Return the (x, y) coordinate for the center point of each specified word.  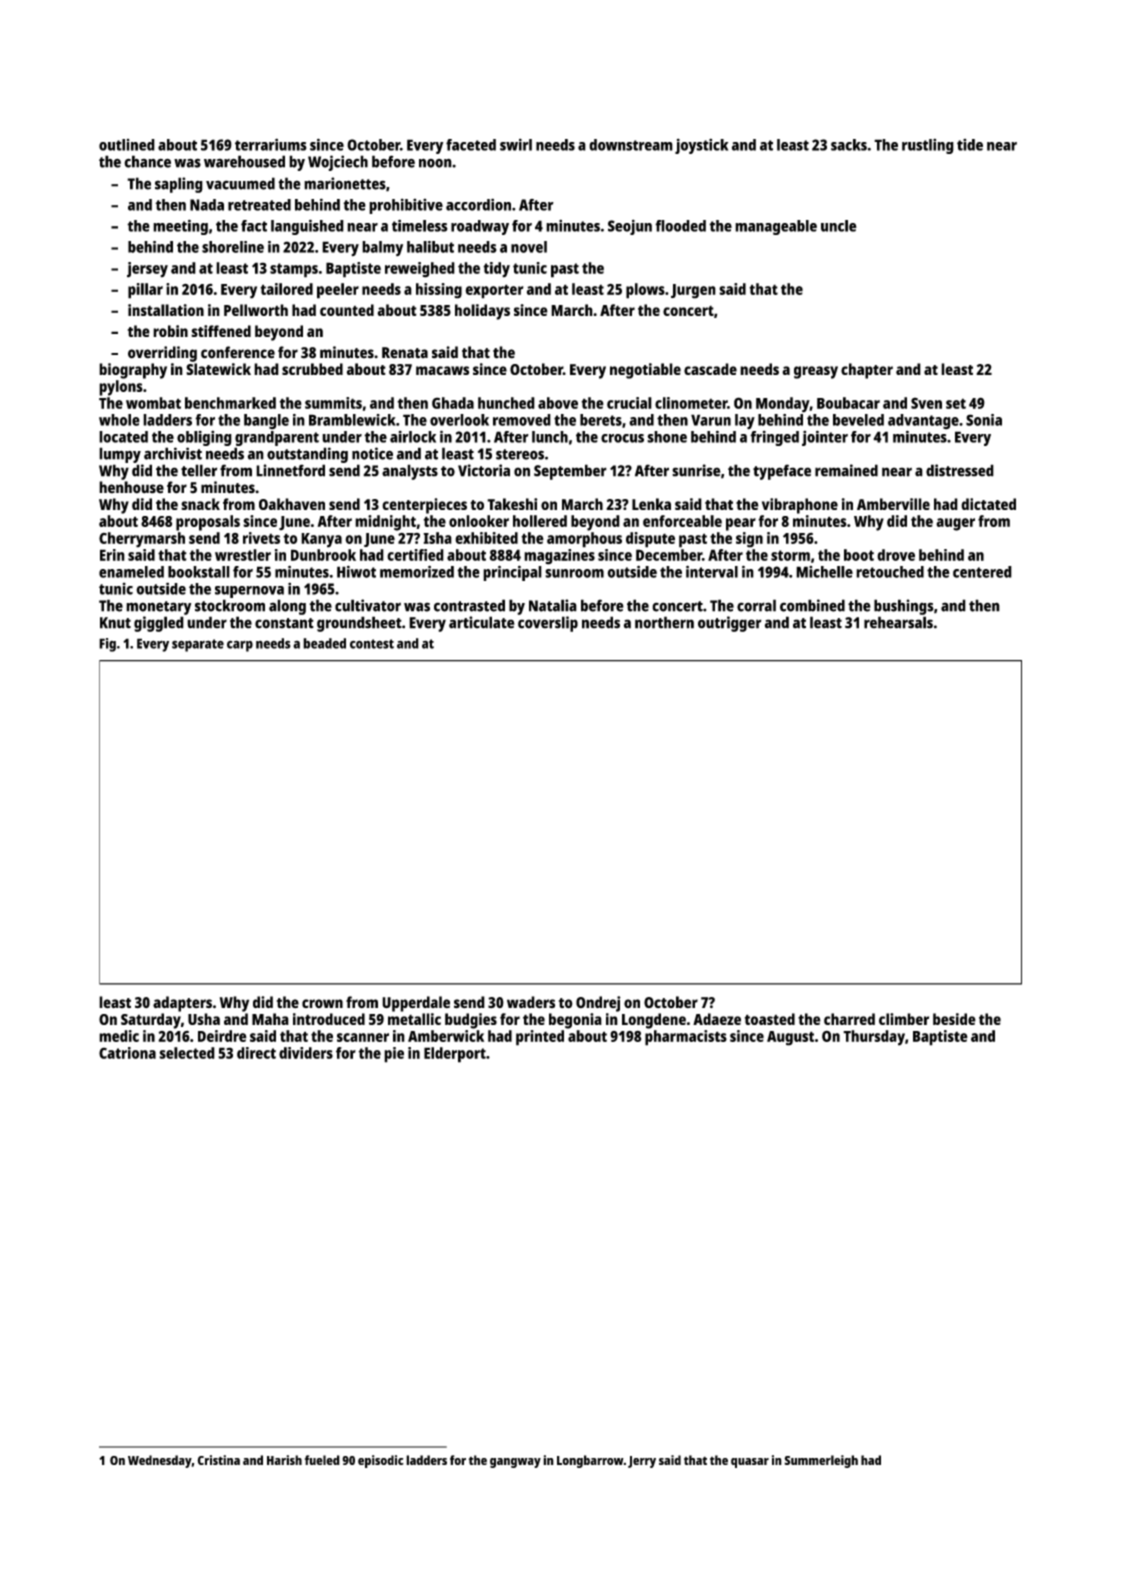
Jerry (642, 1462)
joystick (701, 146)
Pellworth (256, 310)
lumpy (120, 455)
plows (645, 291)
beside (954, 1019)
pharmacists (686, 1038)
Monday (783, 405)
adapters (182, 1004)
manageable (776, 227)
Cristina (218, 1460)
